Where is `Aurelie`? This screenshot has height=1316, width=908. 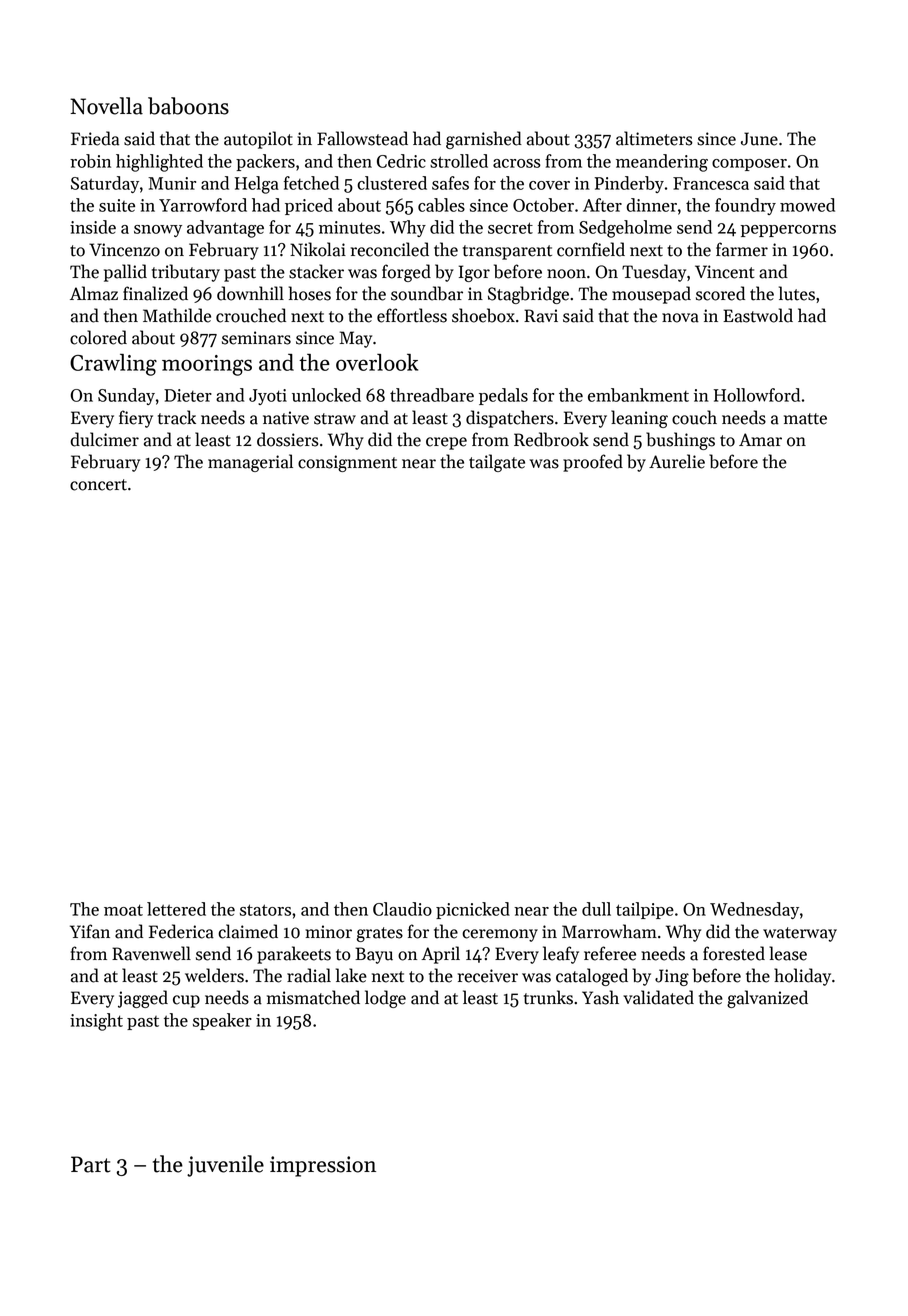
Aurelie is located at coordinates (677, 461).
